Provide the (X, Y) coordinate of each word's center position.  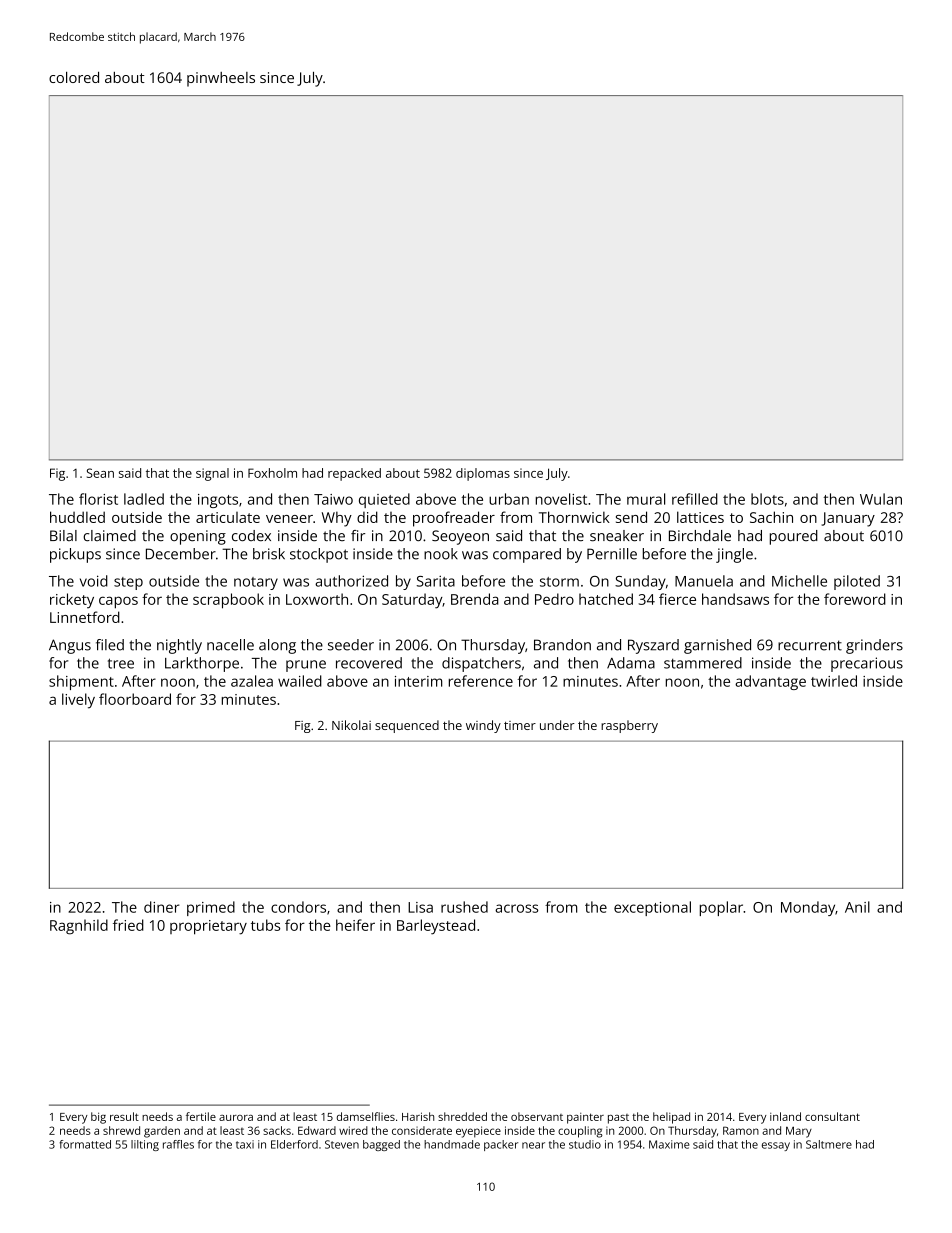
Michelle (799, 581)
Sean (100, 473)
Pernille (612, 554)
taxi (245, 1144)
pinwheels (221, 79)
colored (74, 77)
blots (767, 499)
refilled (695, 499)
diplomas (483, 474)
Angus (70, 646)
